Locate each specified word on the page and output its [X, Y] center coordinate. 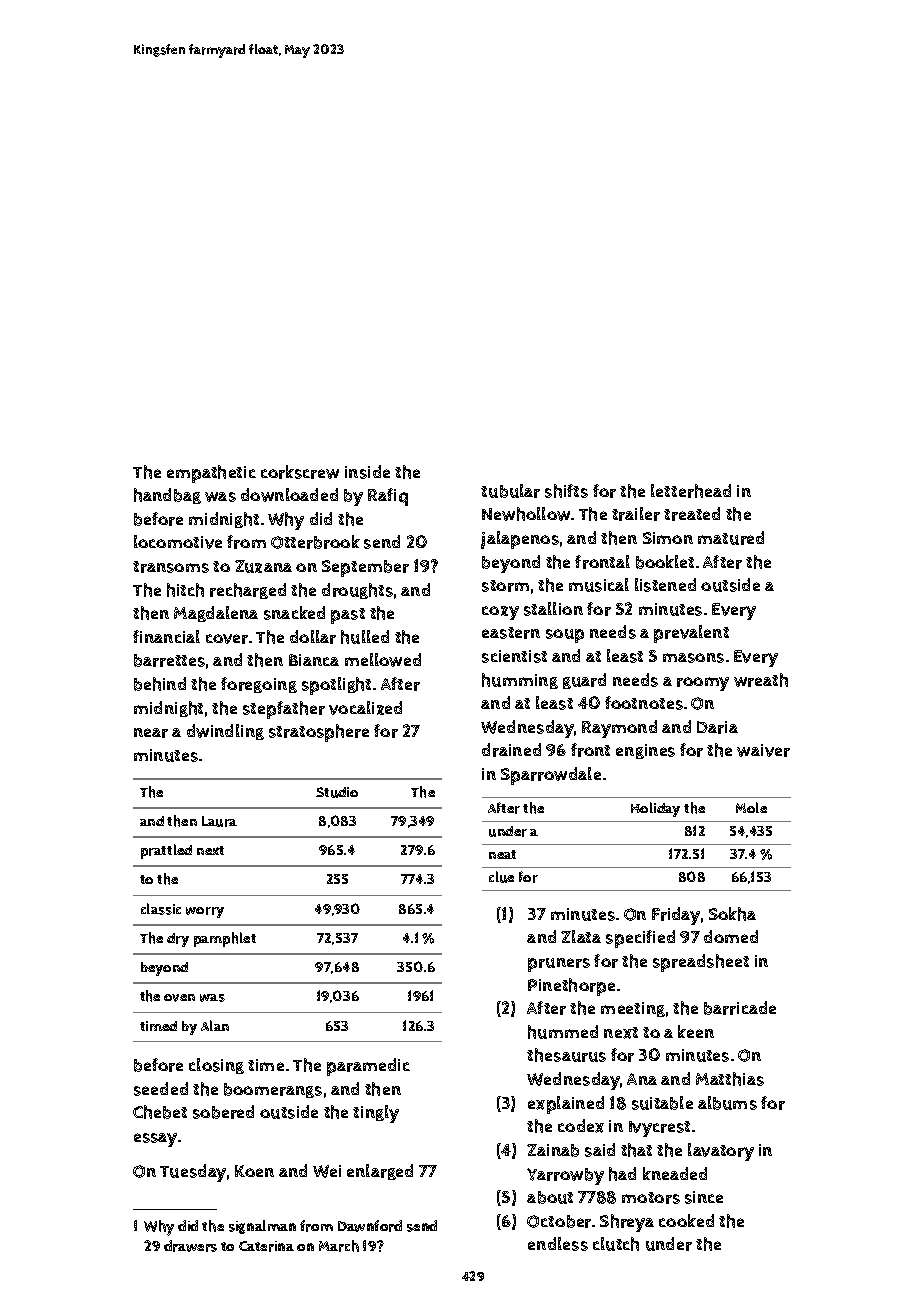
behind [160, 684]
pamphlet [225, 939]
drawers [190, 1246]
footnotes [644, 703]
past [348, 616]
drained [511, 750]
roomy [703, 684]
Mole [751, 807]
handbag [167, 496]
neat [502, 854]
